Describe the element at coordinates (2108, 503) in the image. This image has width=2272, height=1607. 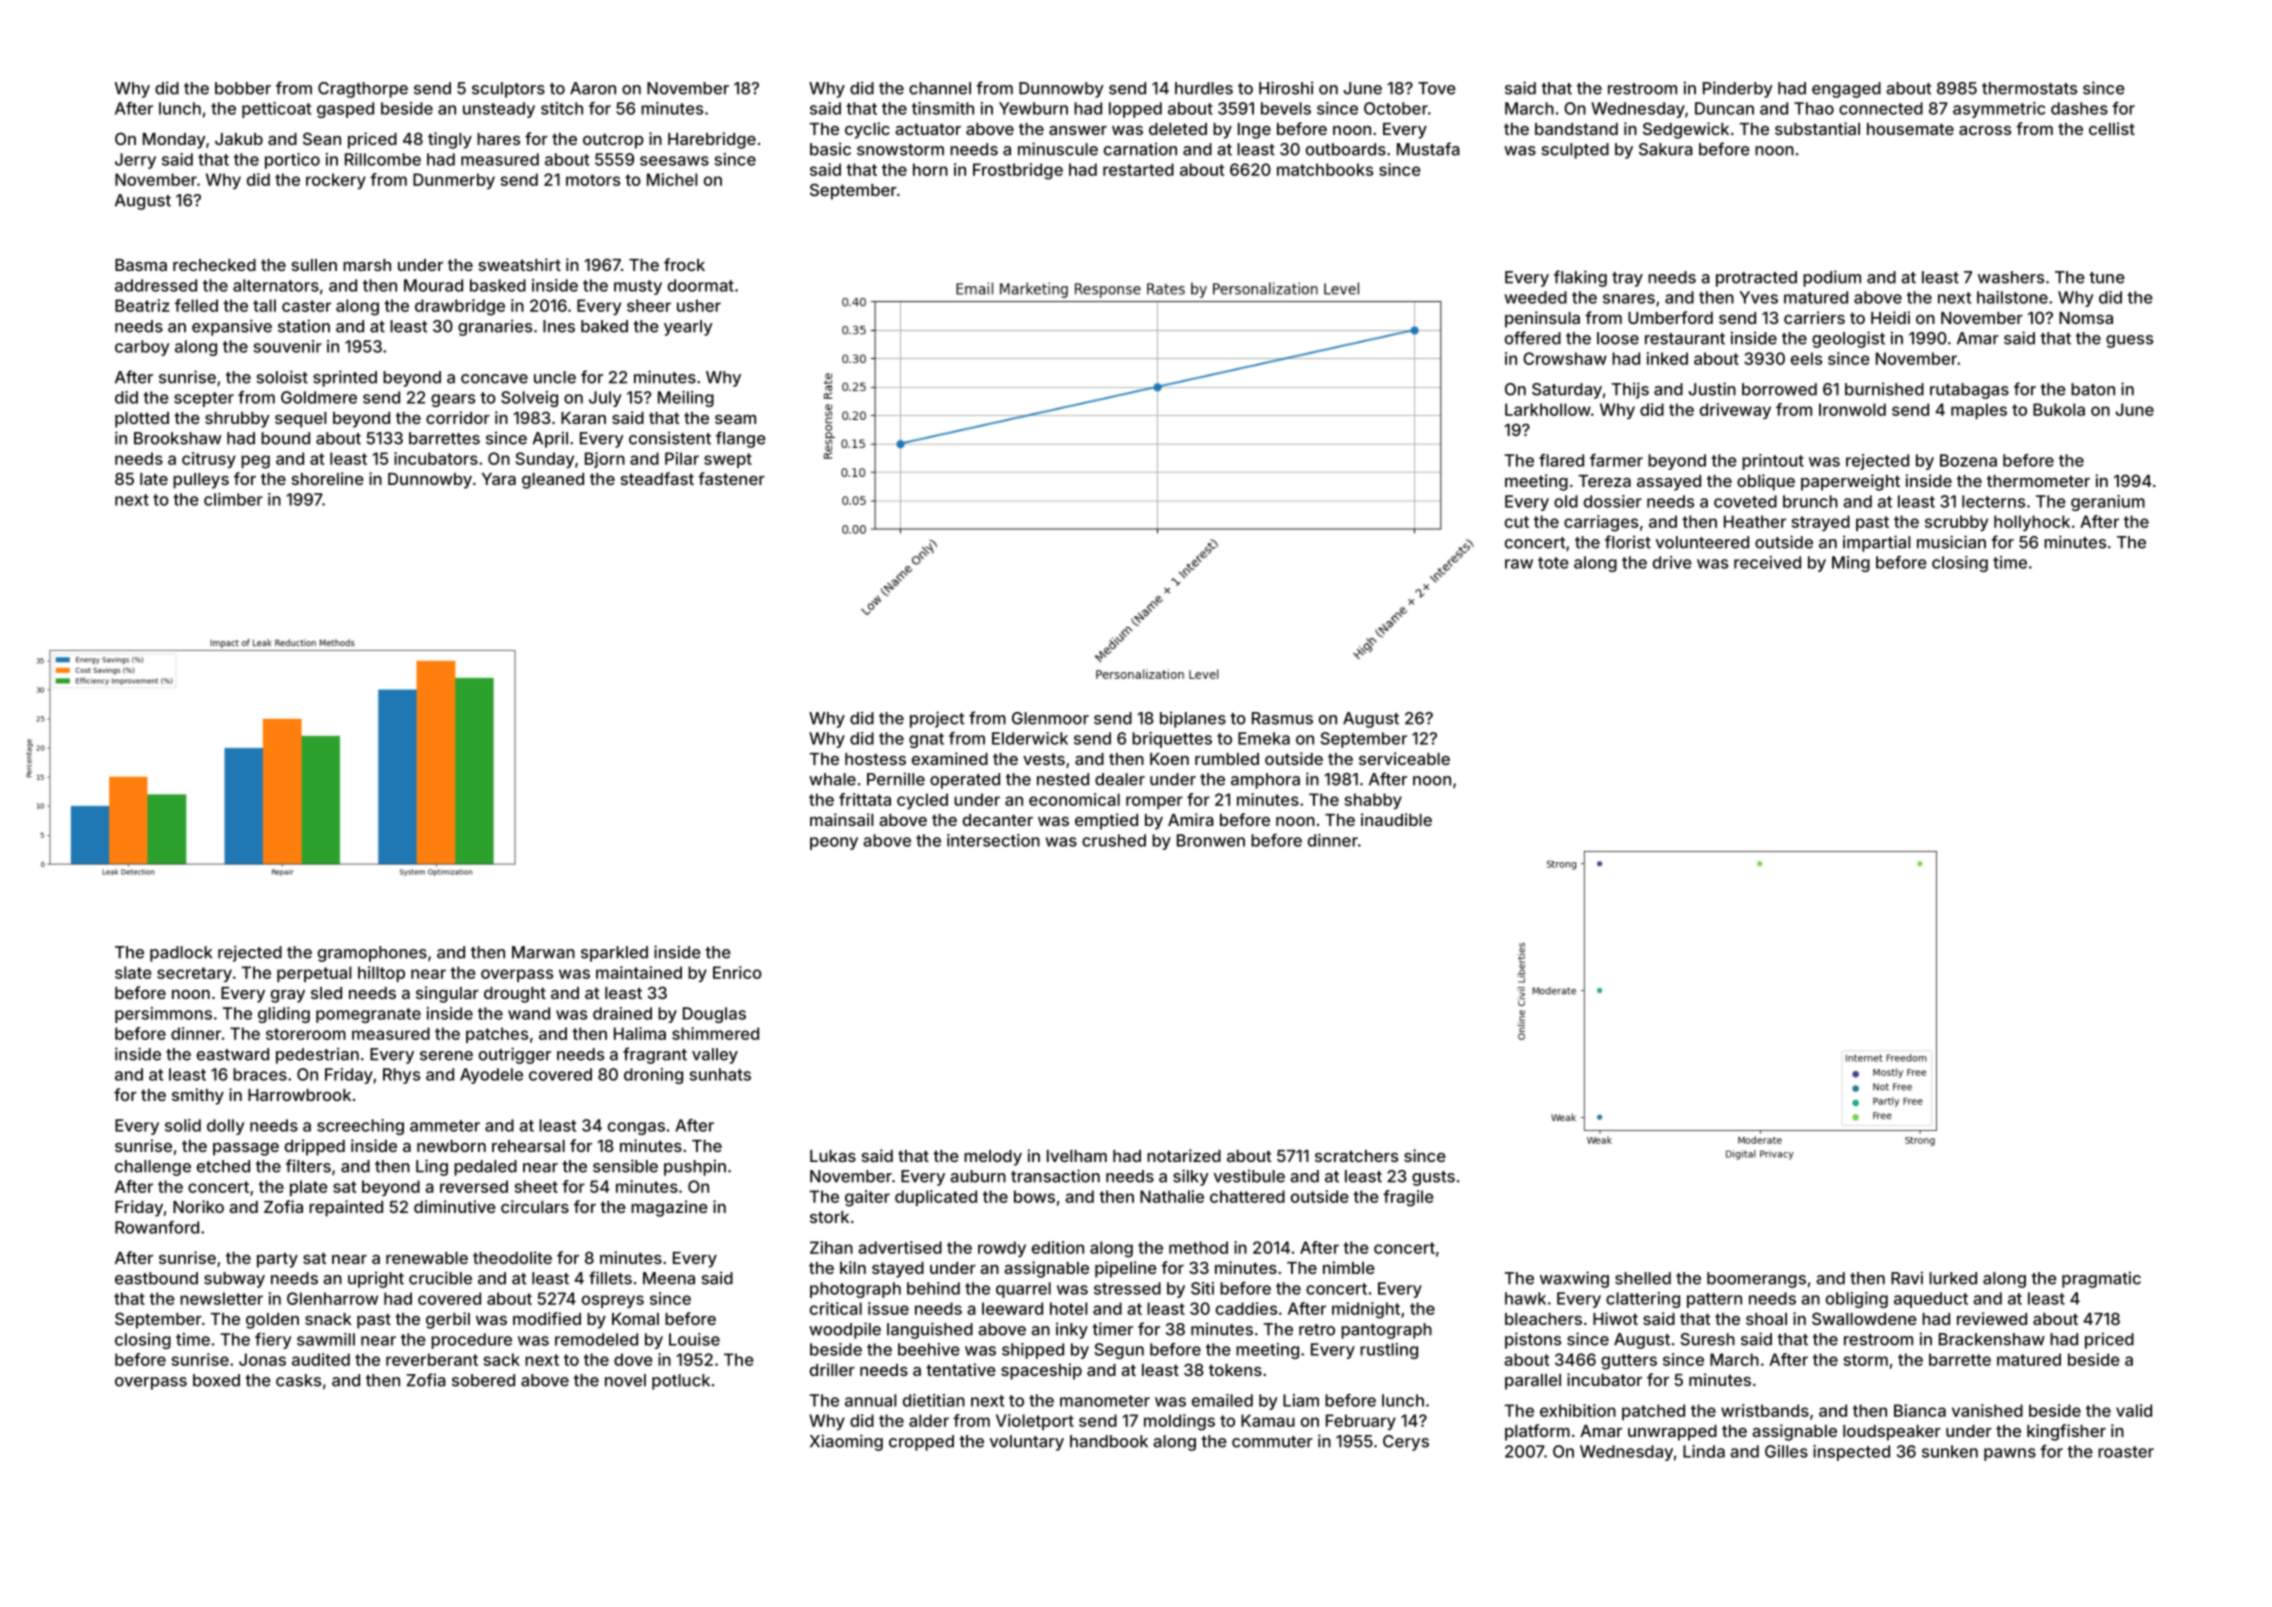
I see `geranium` at that location.
